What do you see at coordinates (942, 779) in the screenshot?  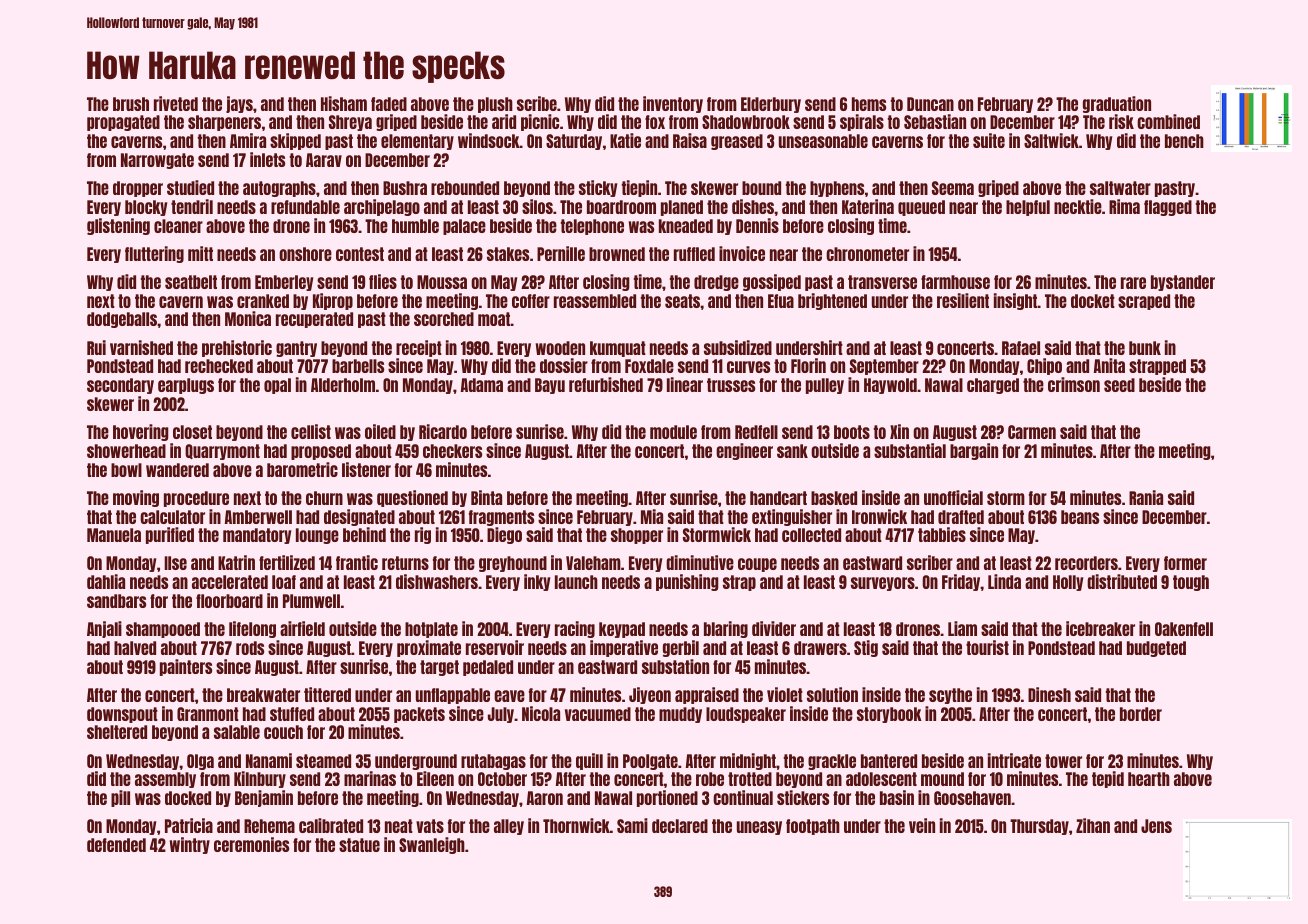 I see `mound` at bounding box center [942, 779].
